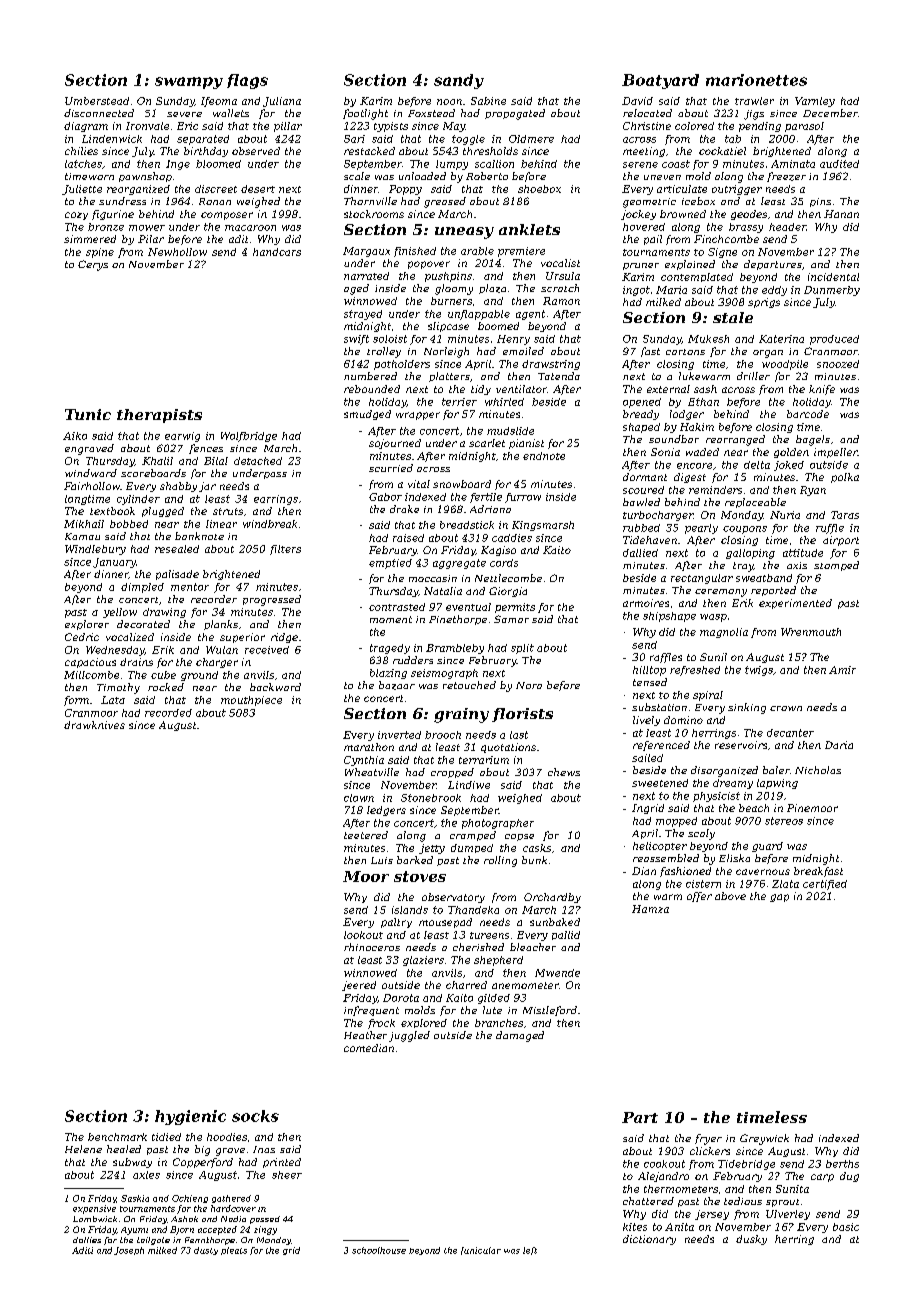  Describe the element at coordinates (836, 566) in the screenshot. I see `stomped` at that location.
